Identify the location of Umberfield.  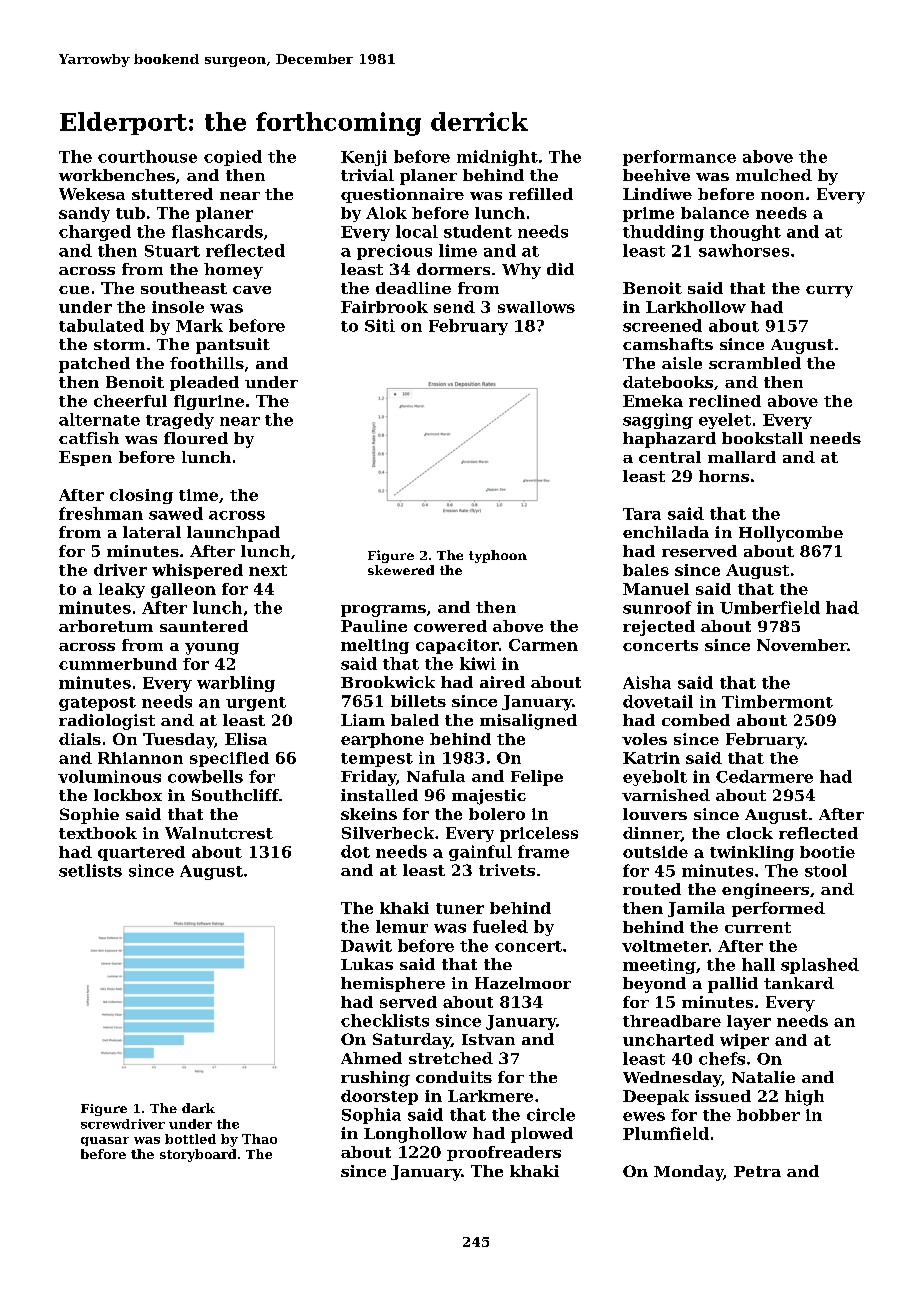
(770, 607).
